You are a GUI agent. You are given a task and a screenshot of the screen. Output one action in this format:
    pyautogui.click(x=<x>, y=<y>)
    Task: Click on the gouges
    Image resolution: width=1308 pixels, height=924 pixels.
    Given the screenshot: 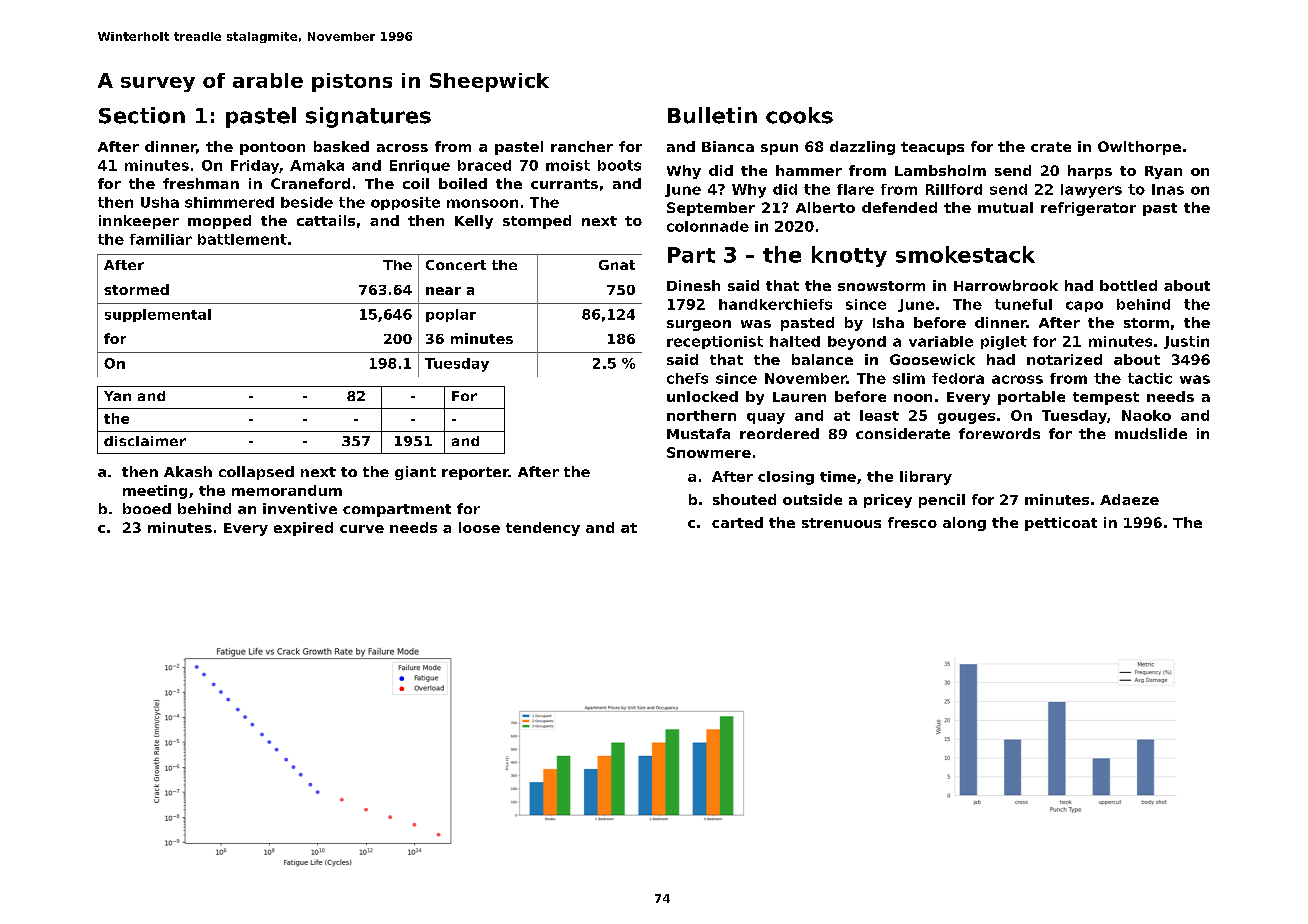 What is the action you would take?
    pyautogui.click(x=966, y=418)
